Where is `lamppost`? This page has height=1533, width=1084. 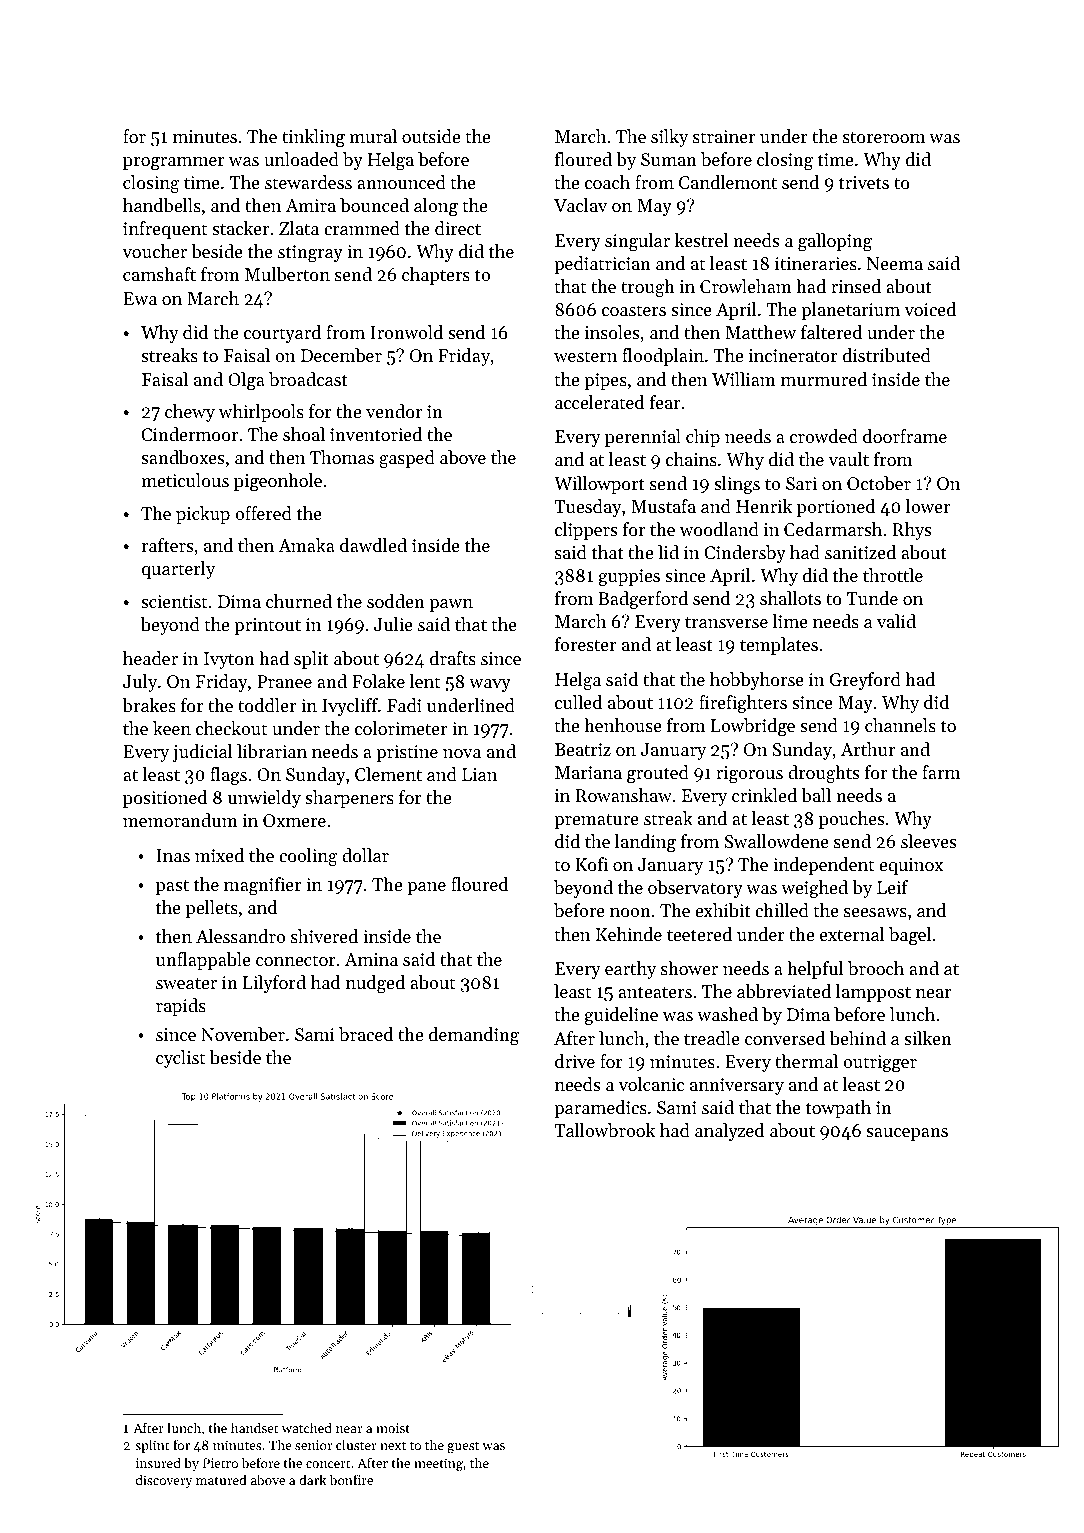 lamppost is located at coordinates (873, 993).
